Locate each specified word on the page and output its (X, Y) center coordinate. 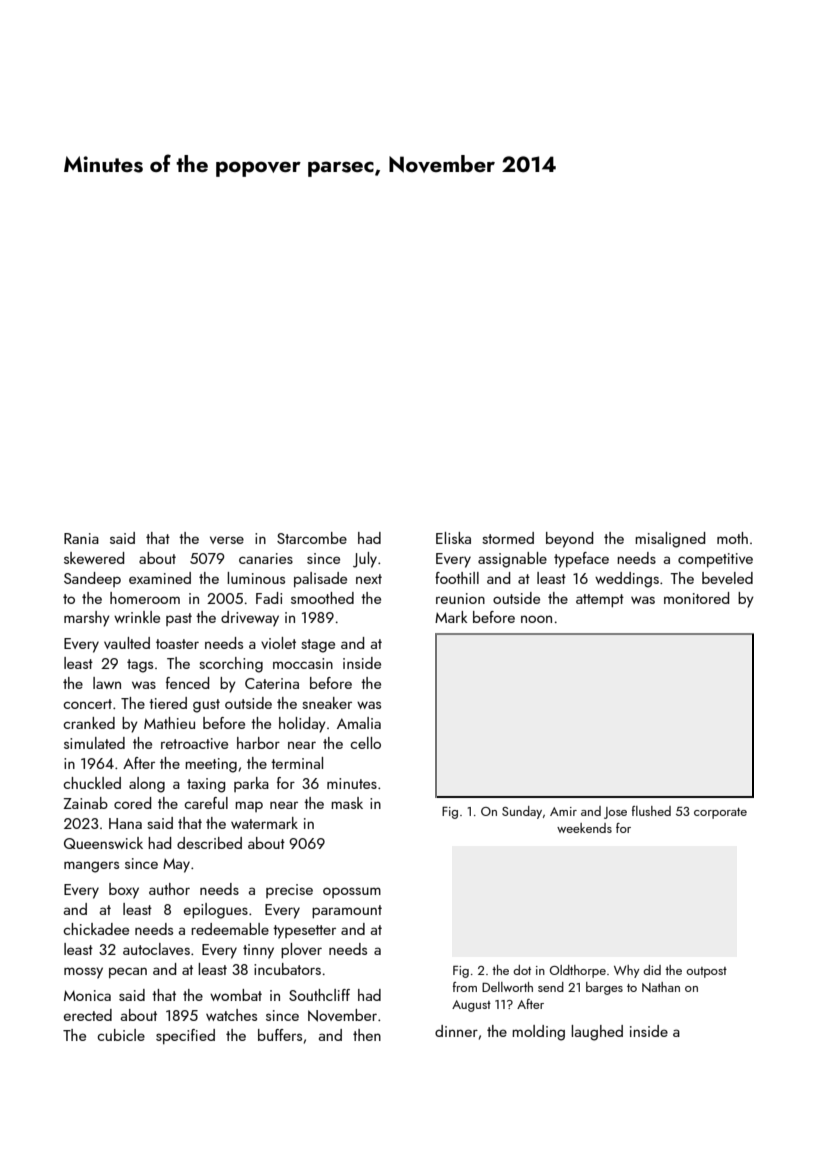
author (169, 889)
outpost (706, 972)
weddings (627, 580)
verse (227, 540)
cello (365, 743)
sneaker (327, 703)
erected (88, 1015)
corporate (720, 813)
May (176, 865)
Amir (563, 811)
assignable (512, 560)
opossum (352, 892)
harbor (258, 743)
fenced (187, 683)
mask (347, 803)
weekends (584, 828)
